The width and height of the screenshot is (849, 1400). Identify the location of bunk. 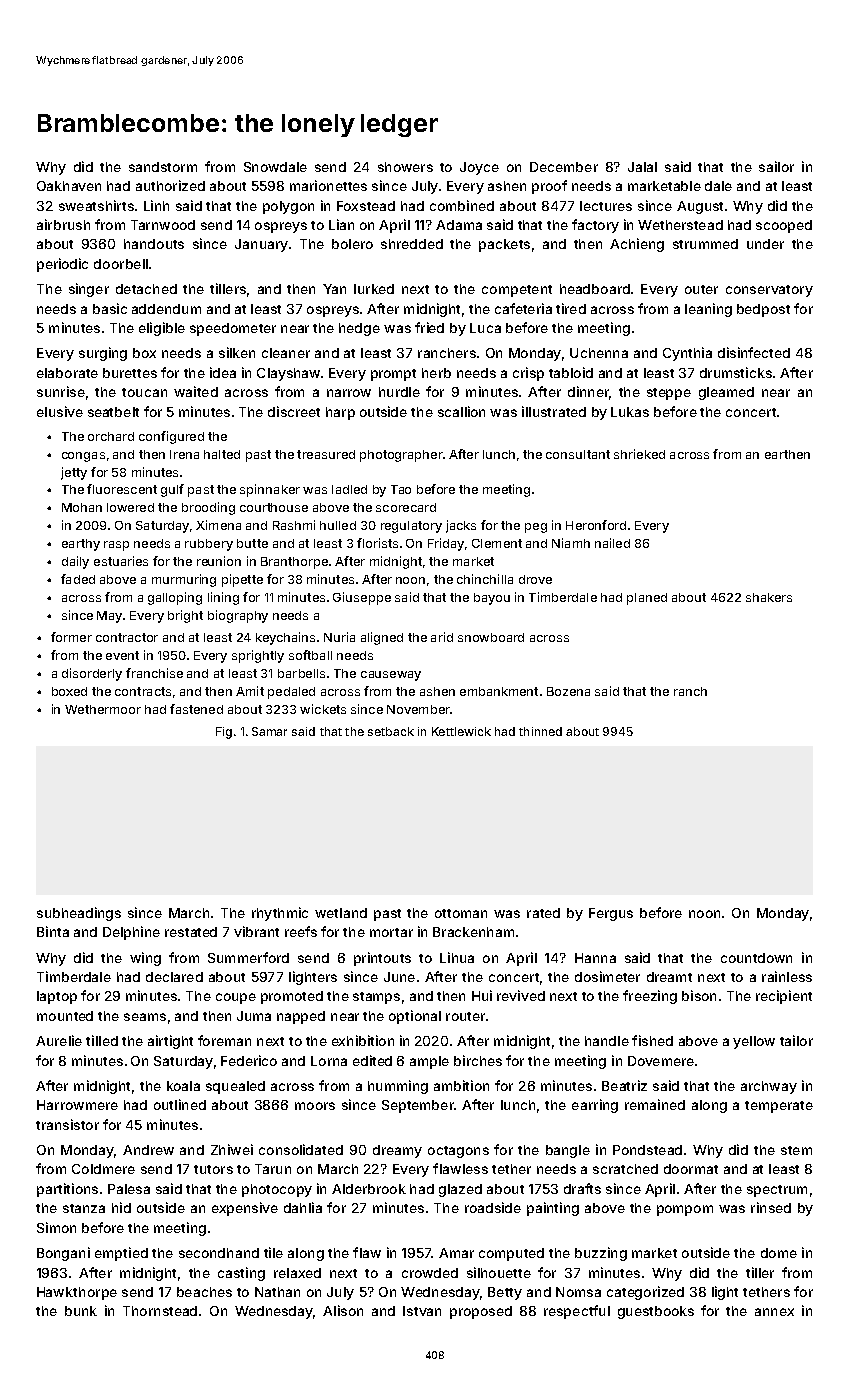
(81, 1311).
